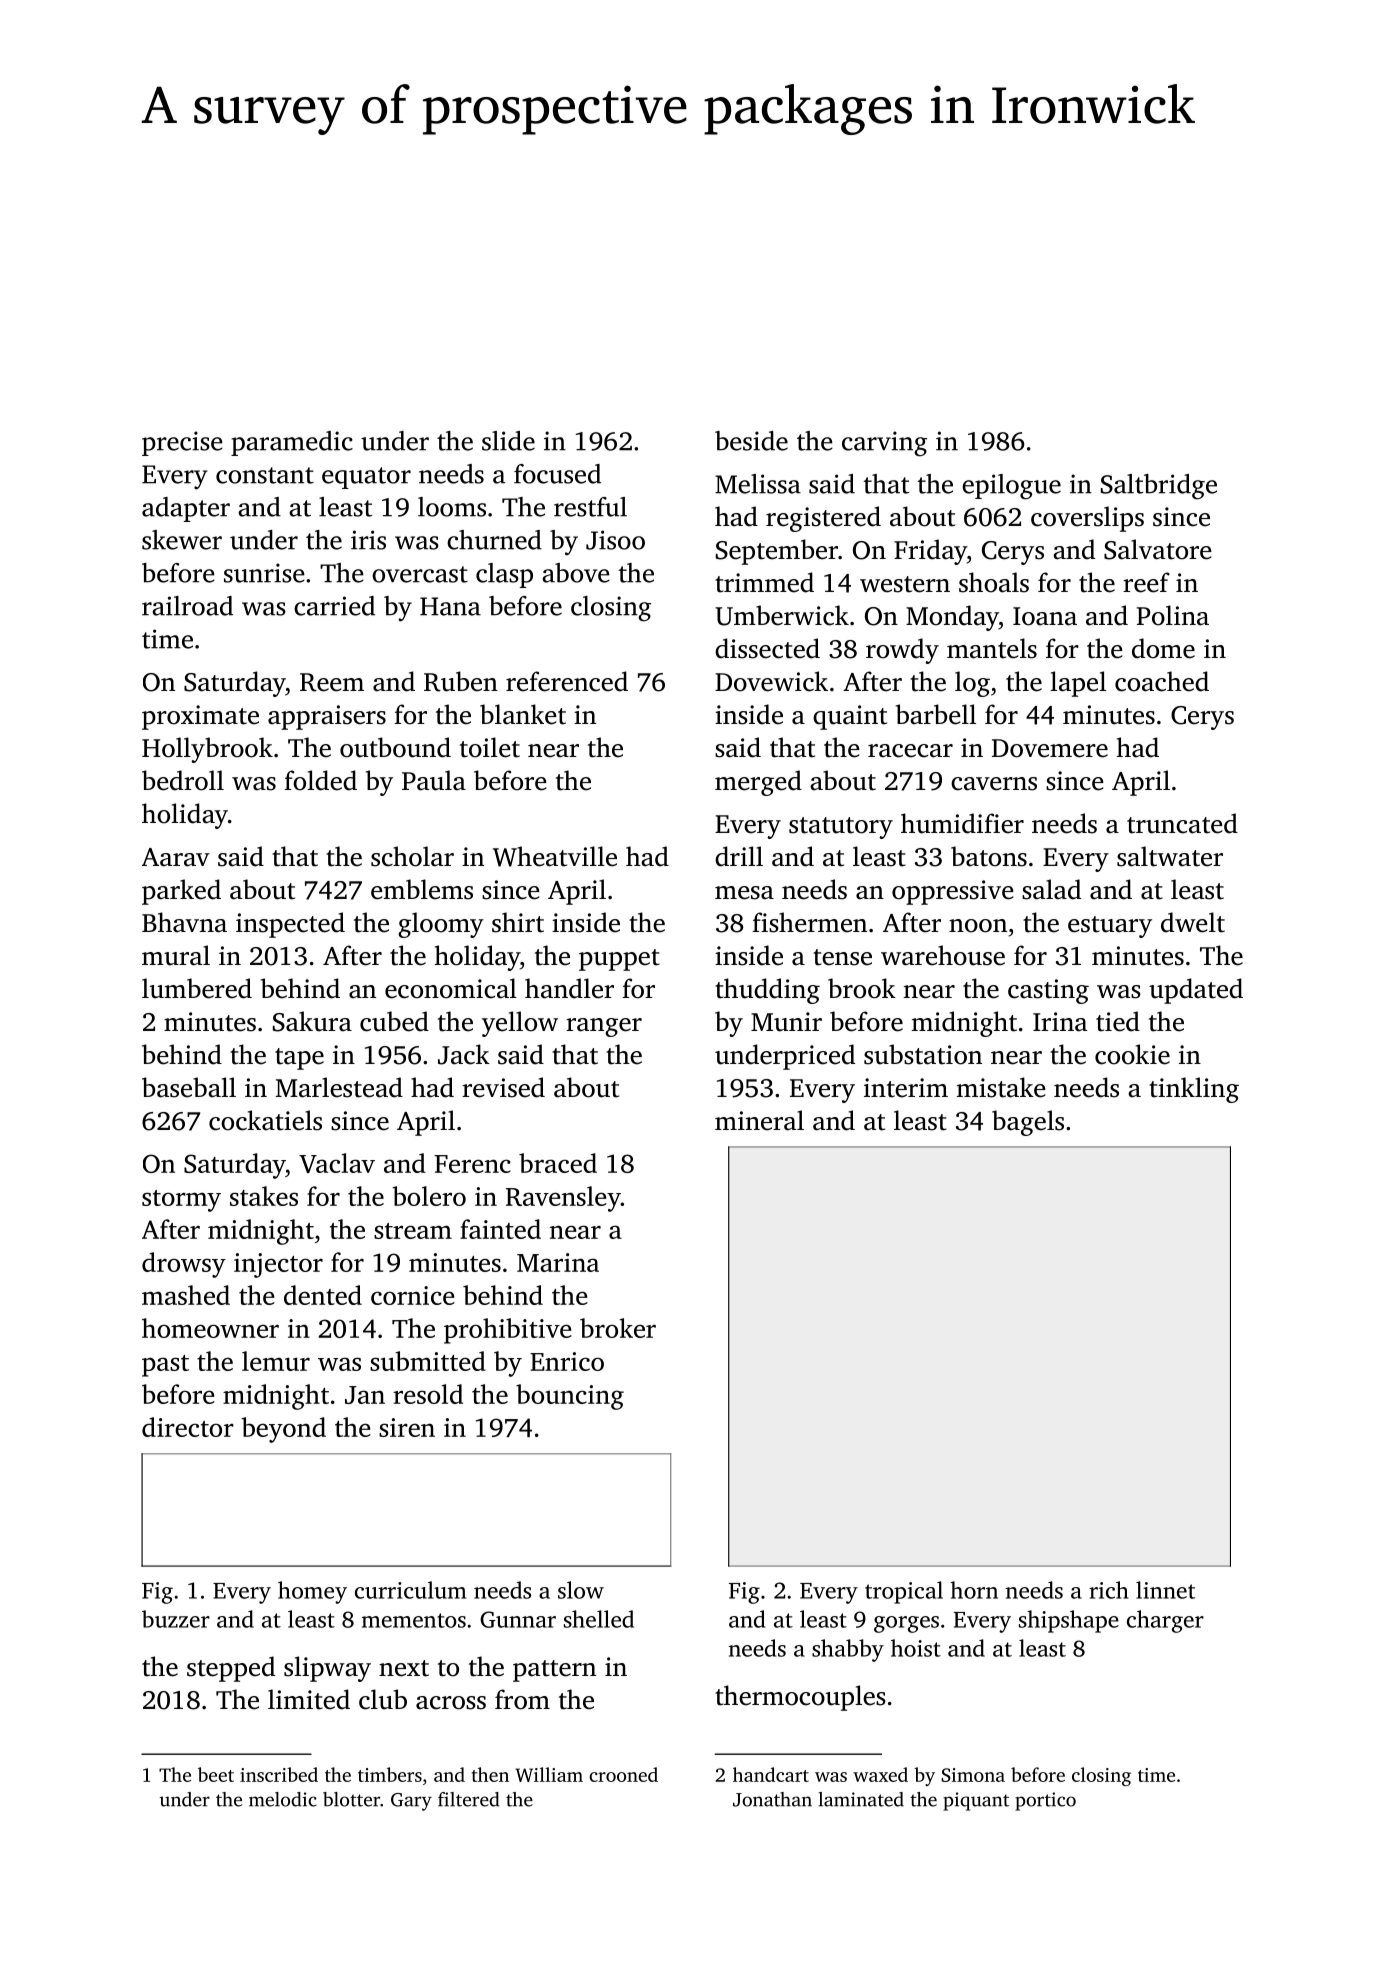 The width and height of the screenshot is (1386, 1969). What do you see at coordinates (278, 1265) in the screenshot?
I see `injector` at bounding box center [278, 1265].
